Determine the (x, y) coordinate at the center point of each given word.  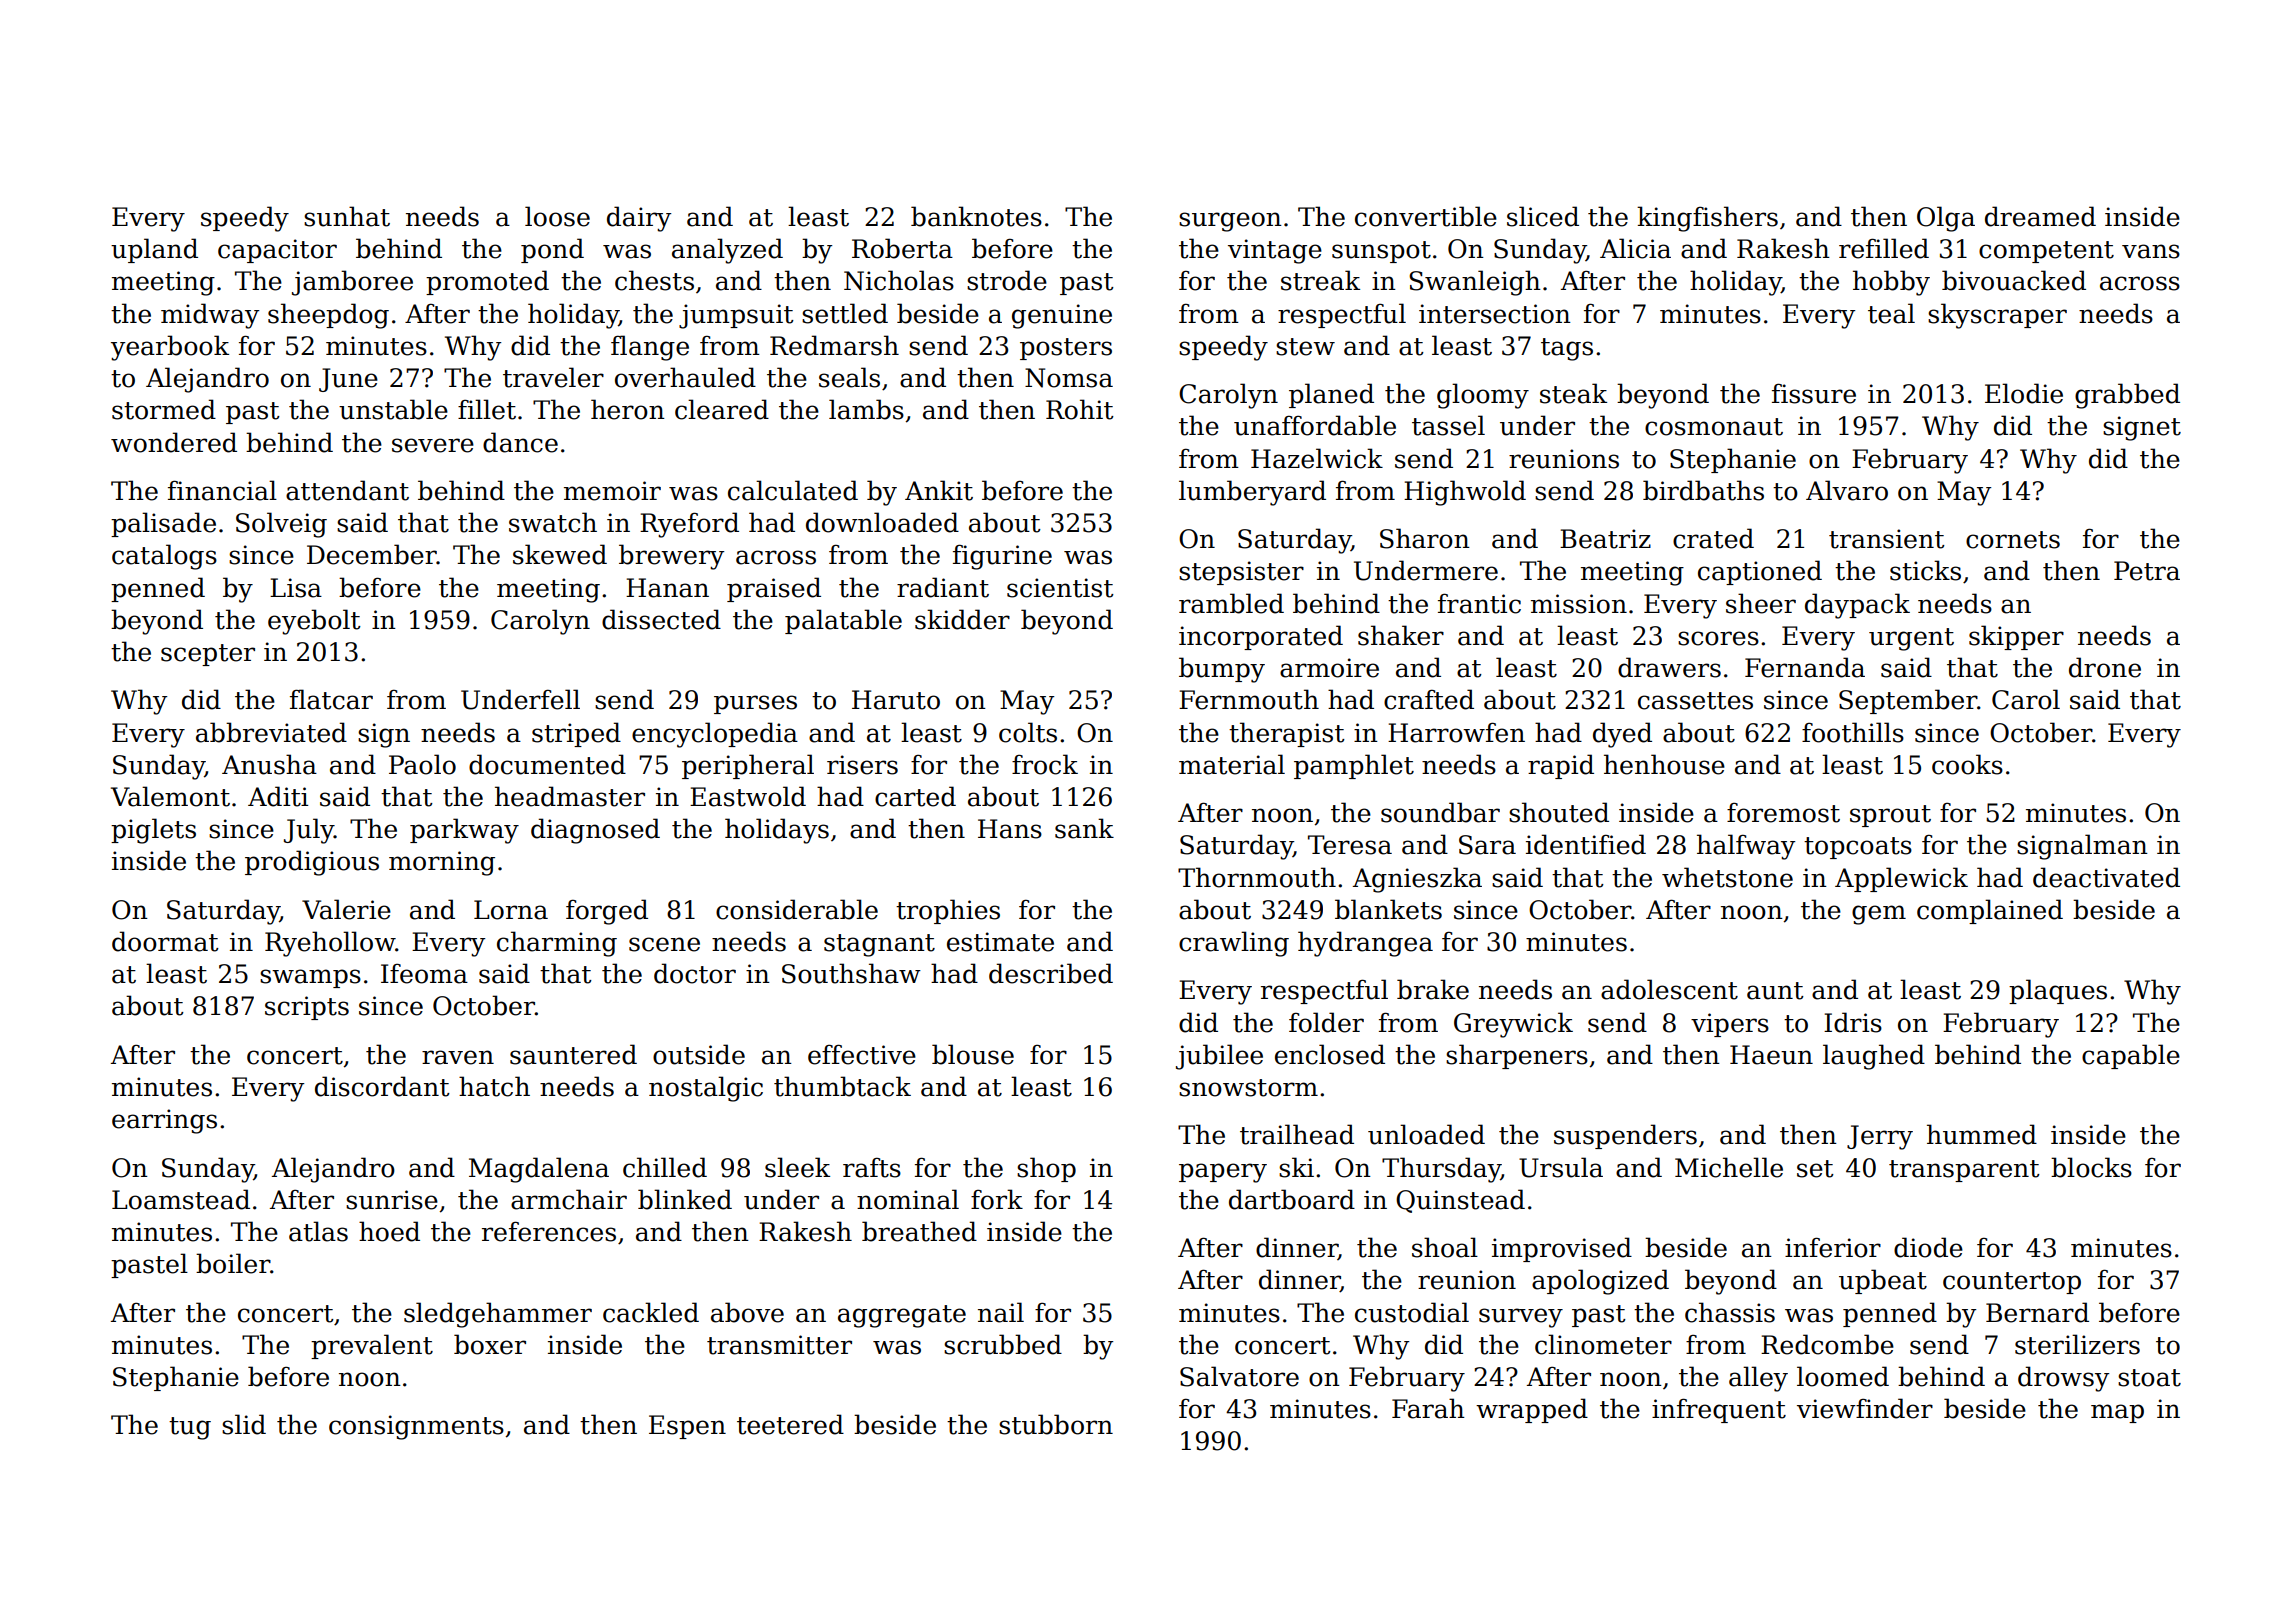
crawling (1234, 944)
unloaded (1426, 1134)
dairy (639, 219)
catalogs (164, 557)
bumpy (1222, 670)
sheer (1761, 603)
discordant (382, 1086)
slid (244, 1424)
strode (1007, 280)
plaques (2058, 991)
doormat (165, 941)
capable (2131, 1056)
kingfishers (1707, 219)
